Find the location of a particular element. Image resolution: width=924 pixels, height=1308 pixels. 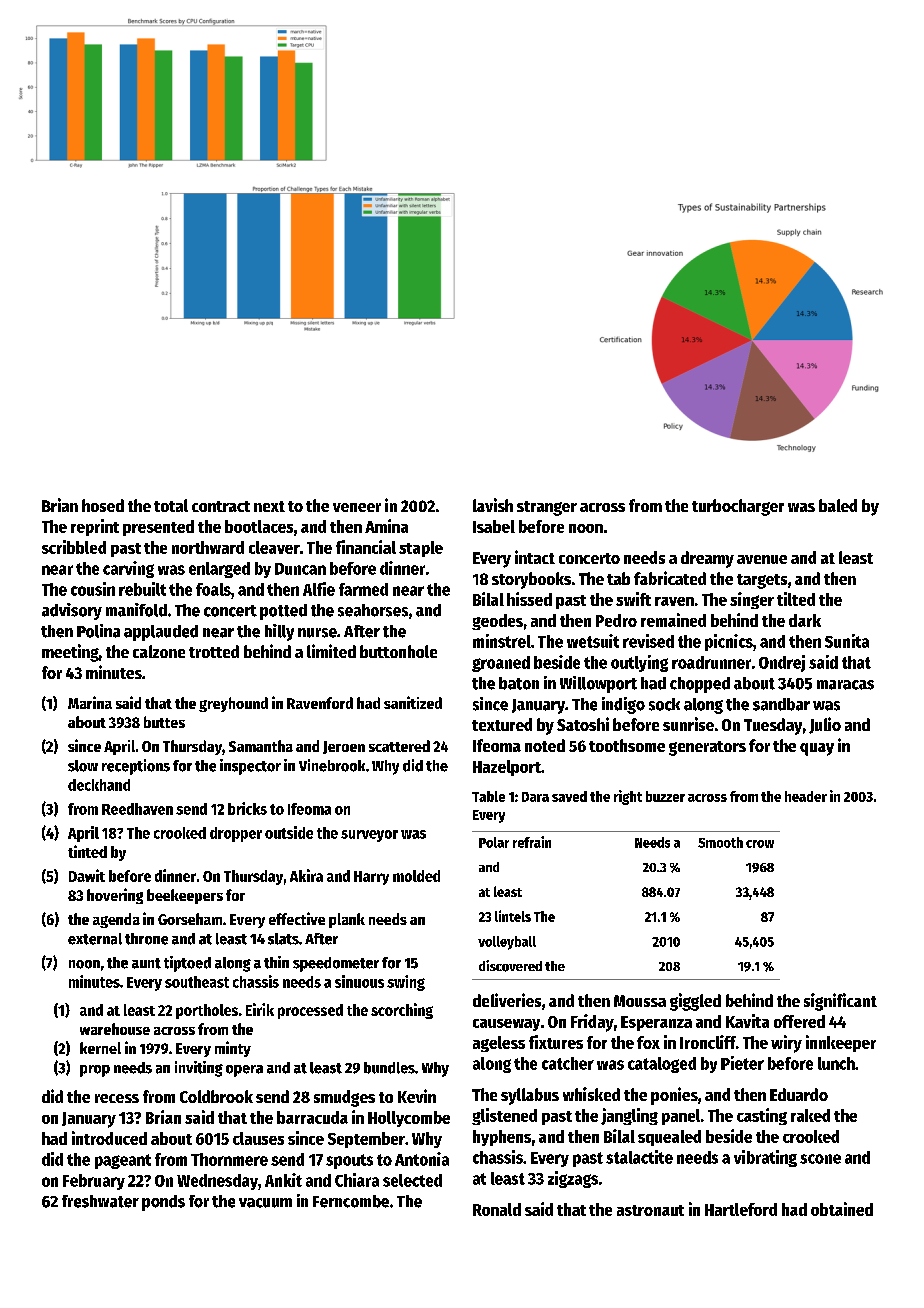

cataloged is located at coordinates (662, 1065).
